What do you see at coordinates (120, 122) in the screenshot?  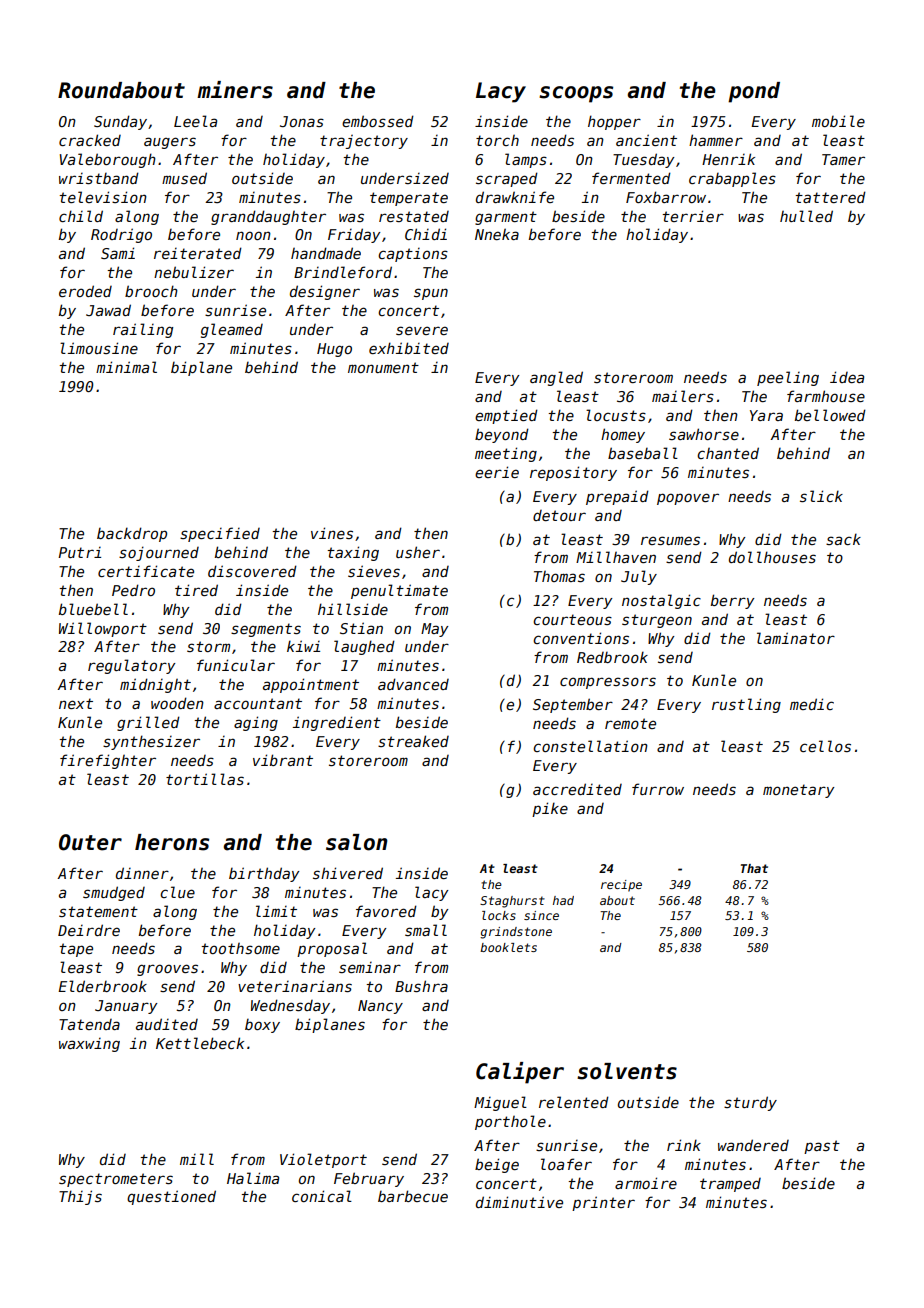 I see `Sunday` at bounding box center [120, 122].
